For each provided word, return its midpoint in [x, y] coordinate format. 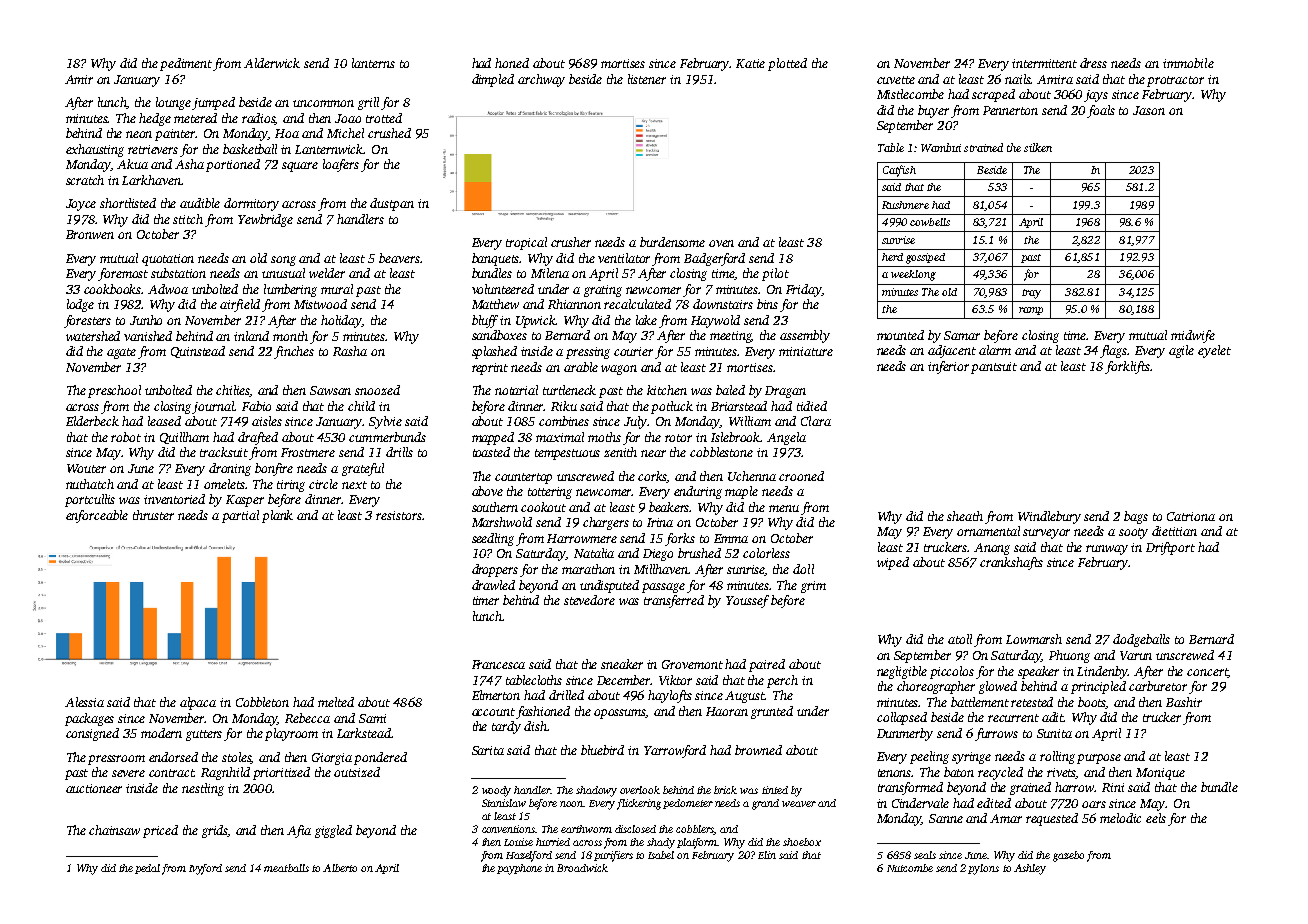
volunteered [503, 289]
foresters [87, 321]
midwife [1193, 336]
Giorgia [332, 759]
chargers [606, 523]
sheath [965, 516]
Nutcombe [910, 868]
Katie [750, 63]
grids [215, 831]
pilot [775, 274]
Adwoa [168, 289]
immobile [1188, 63]
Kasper [245, 501]
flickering [639, 804]
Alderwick [272, 63]
